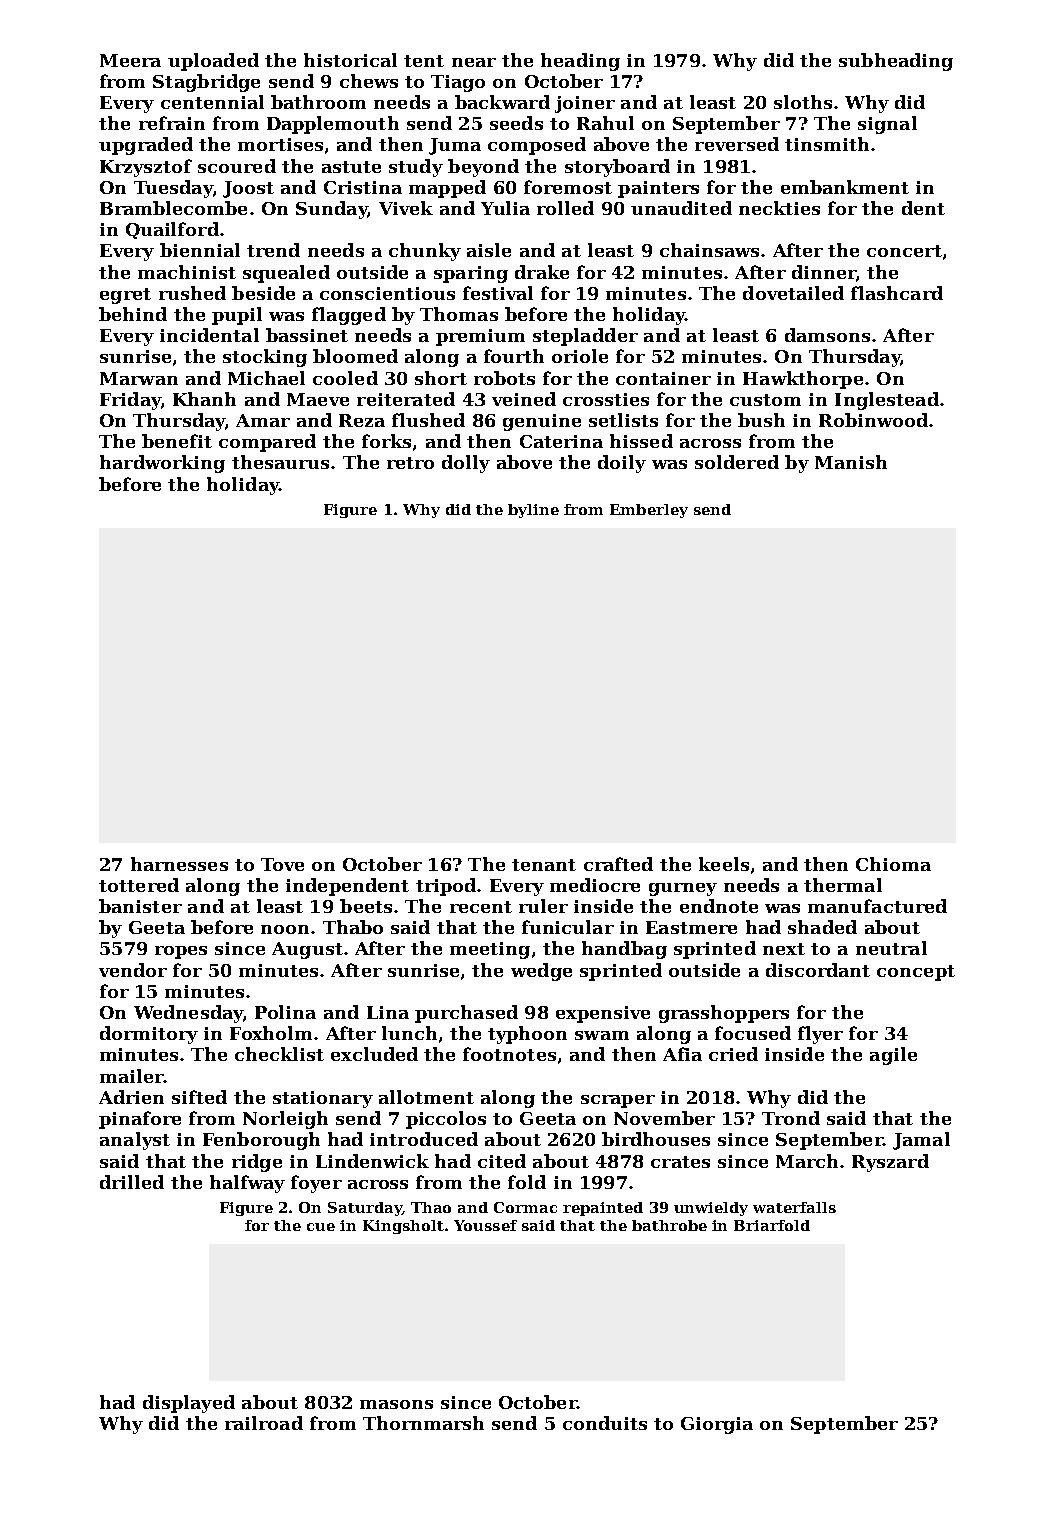 Image resolution: width=1055 pixels, height=1527 pixels. Describe the element at coordinates (172, 123) in the page. I see `refrain` at that location.
